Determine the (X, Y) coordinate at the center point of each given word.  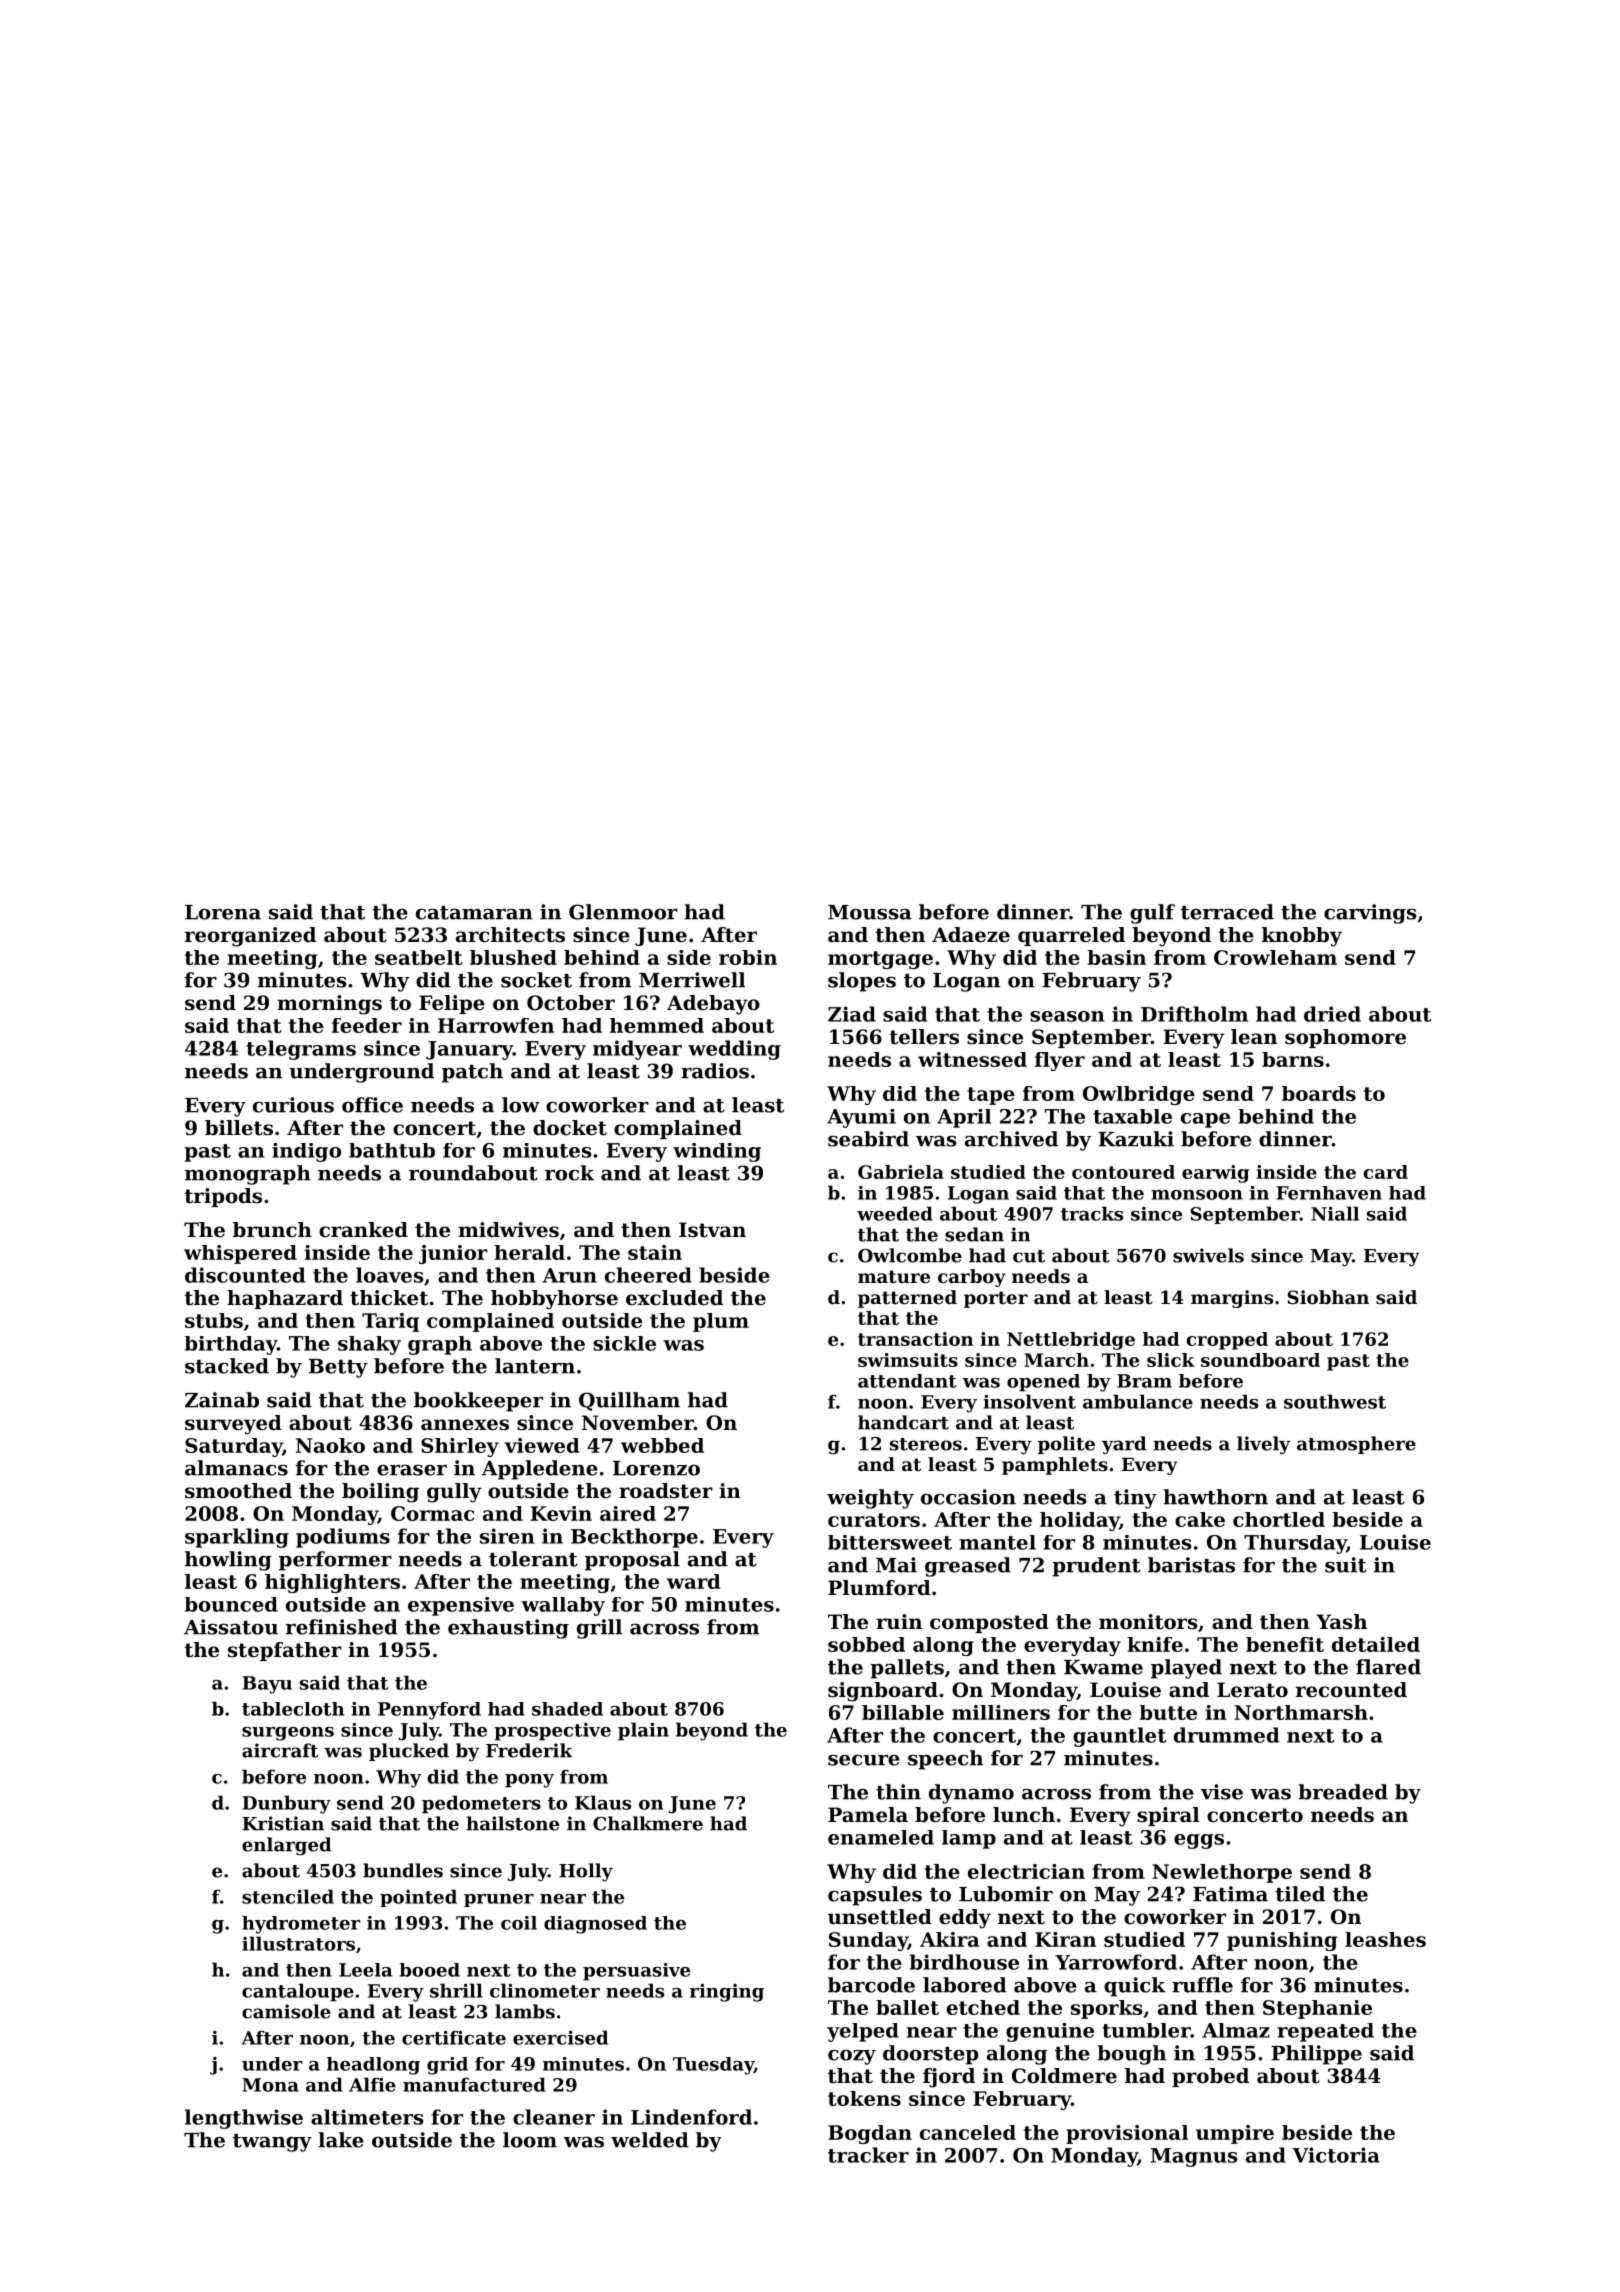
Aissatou (231, 1627)
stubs (214, 1320)
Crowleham (1275, 957)
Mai (896, 1565)
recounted (1351, 1690)
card (1386, 1172)
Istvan (712, 1230)
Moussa (870, 912)
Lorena (223, 912)
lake (341, 2140)
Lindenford (691, 2117)
